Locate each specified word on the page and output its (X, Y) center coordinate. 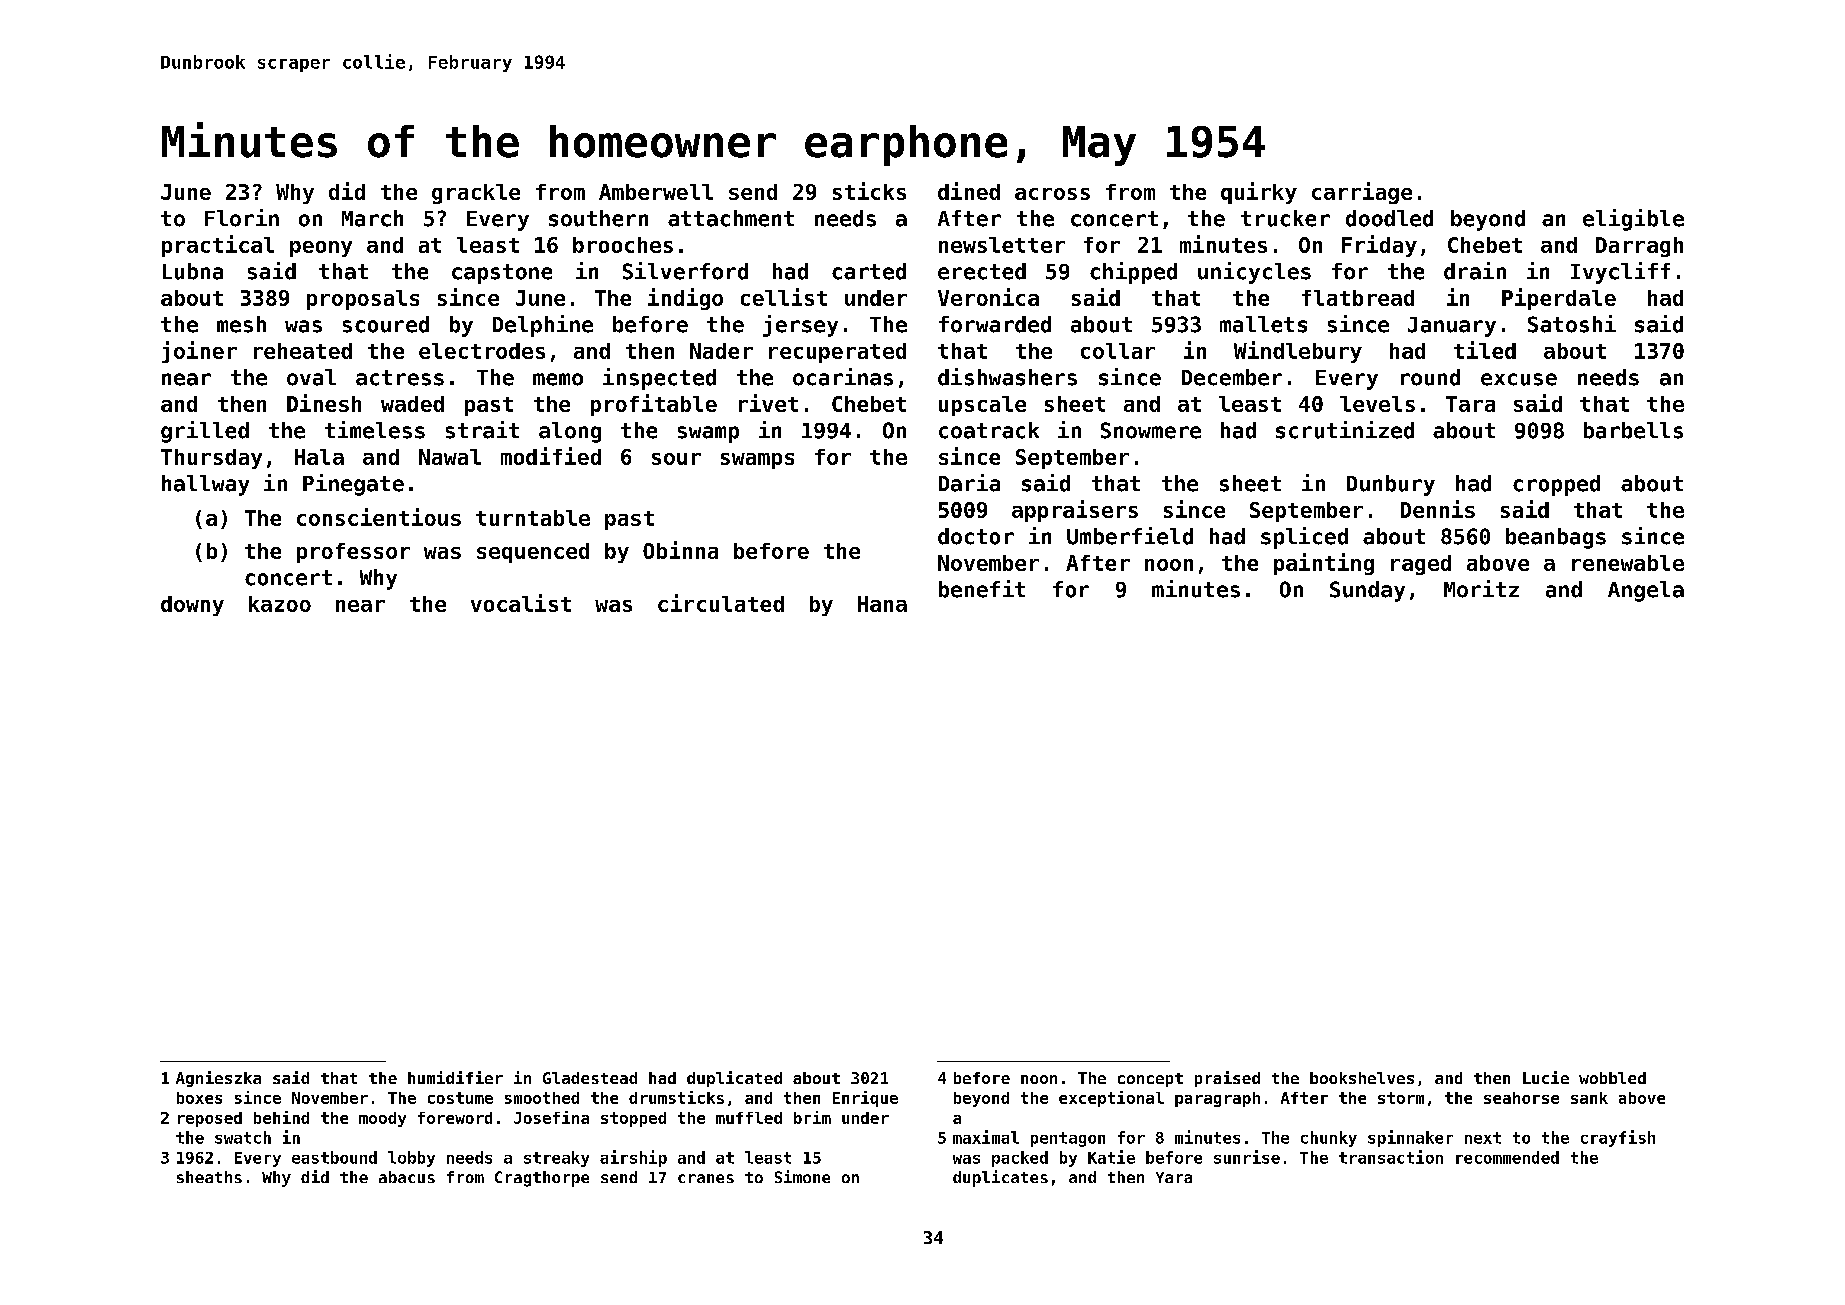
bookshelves (1362, 1078)
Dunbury (1391, 485)
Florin (242, 218)
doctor (976, 536)
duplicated (734, 1079)
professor (353, 553)
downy (192, 606)
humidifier (455, 1077)
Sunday (1367, 591)
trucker (1285, 218)
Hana (882, 604)
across (1052, 194)
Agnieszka (218, 1079)
